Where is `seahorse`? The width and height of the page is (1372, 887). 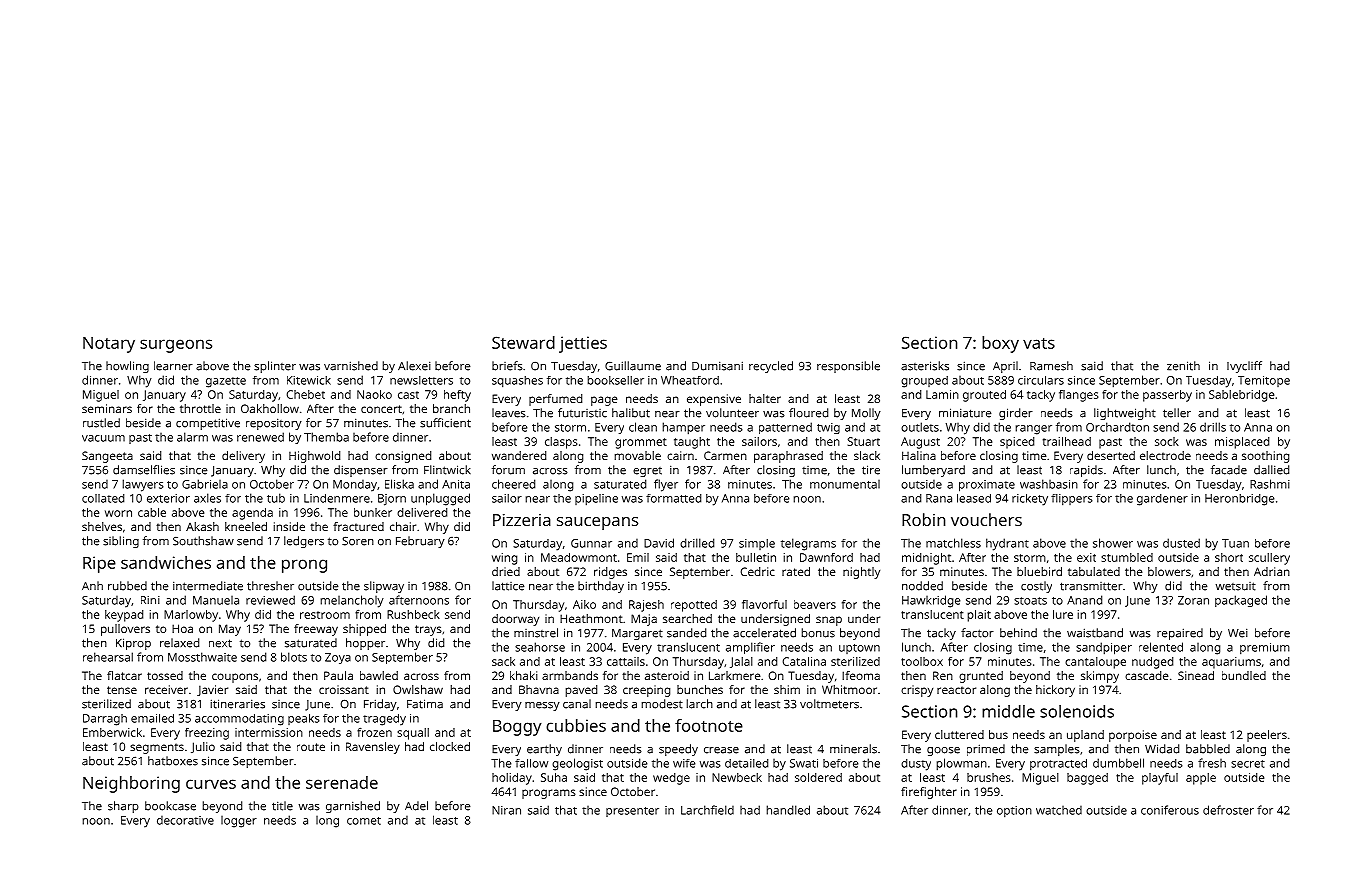 seahorse is located at coordinates (540, 647).
